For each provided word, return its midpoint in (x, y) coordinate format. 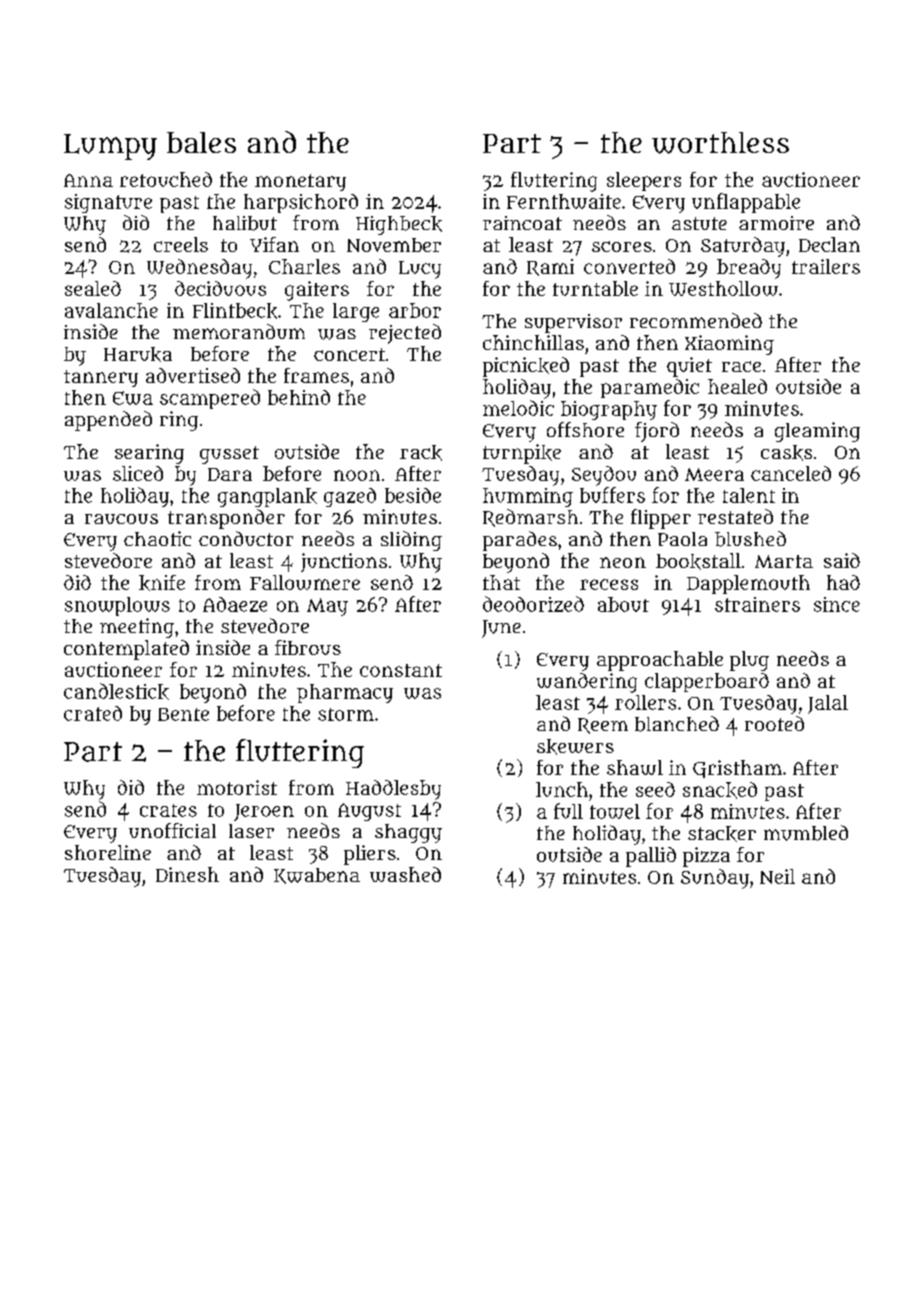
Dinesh (187, 874)
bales (201, 142)
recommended (696, 320)
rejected (405, 334)
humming (528, 497)
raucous (121, 519)
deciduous (220, 288)
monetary (300, 182)
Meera (714, 474)
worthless (720, 143)
